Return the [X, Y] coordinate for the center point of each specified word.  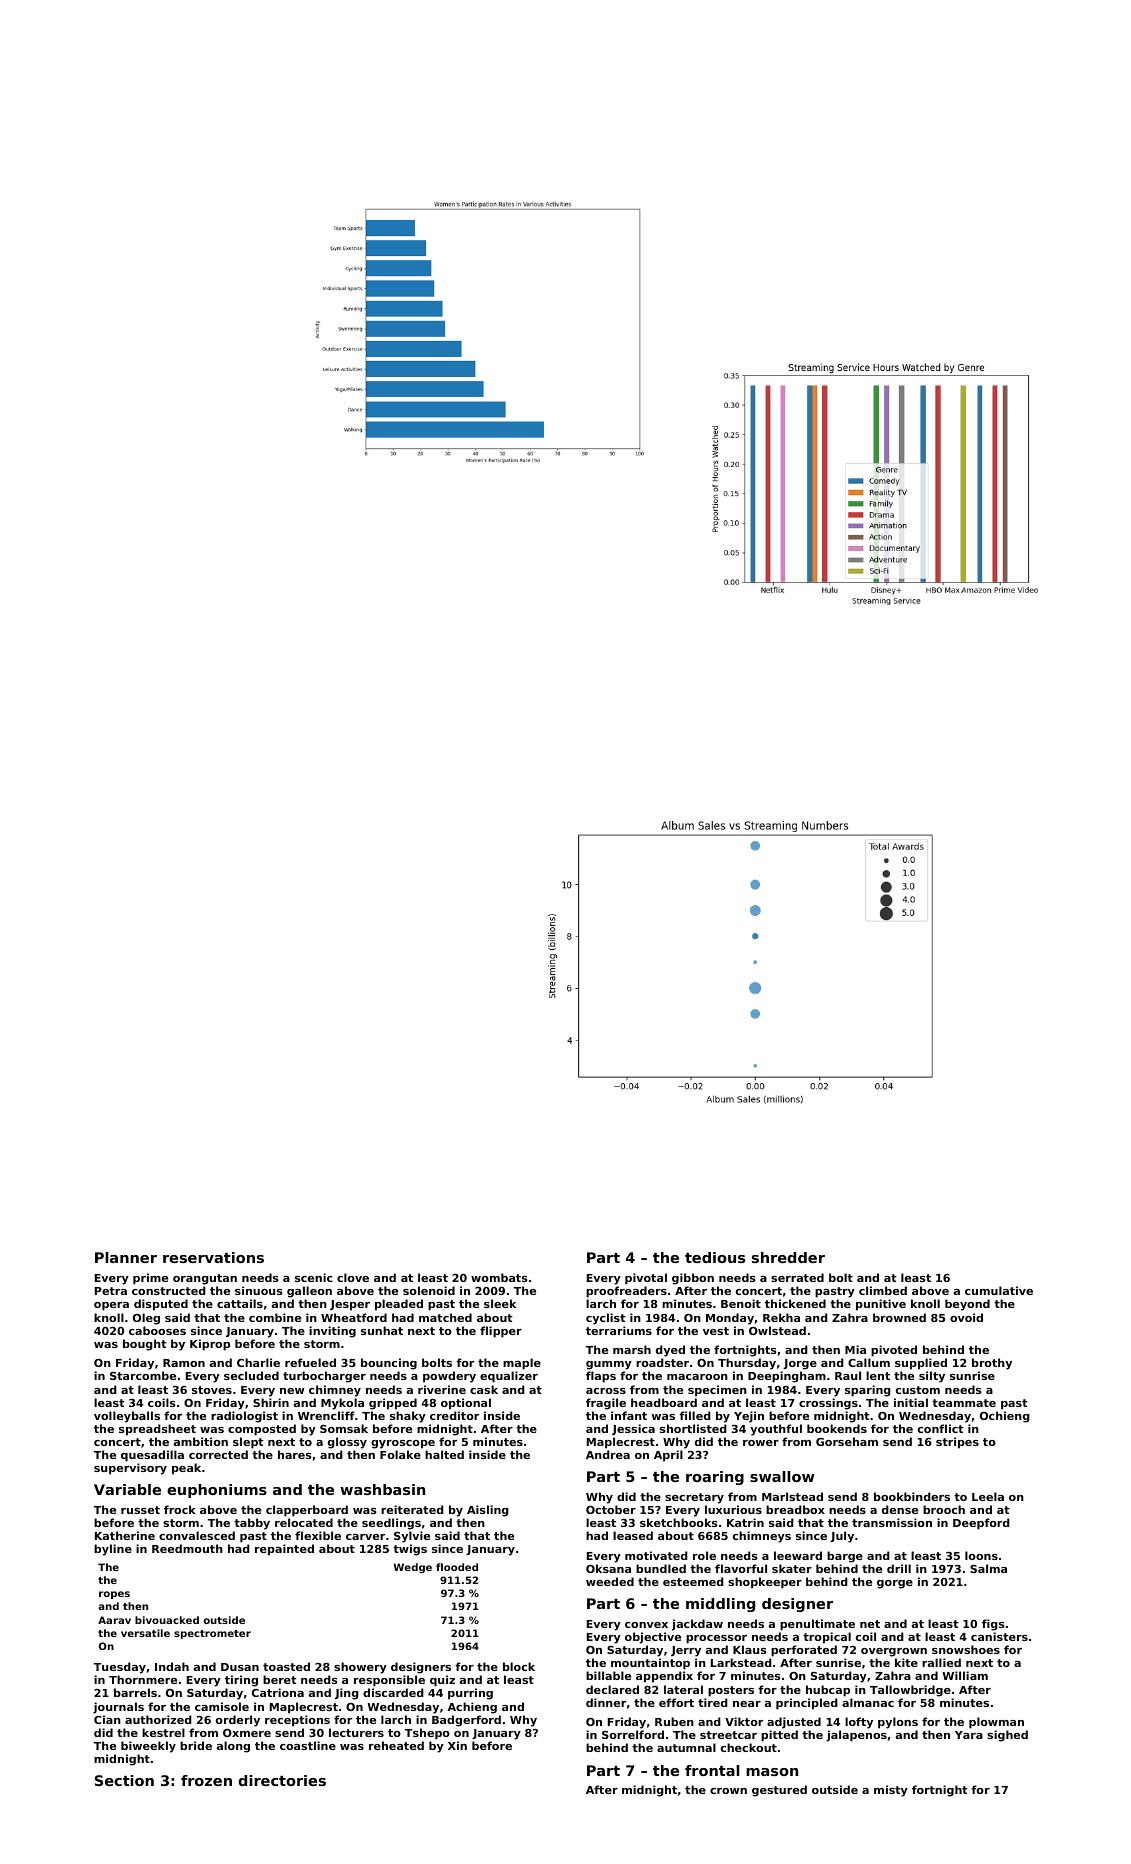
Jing [347, 1694]
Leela [988, 1496]
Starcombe [143, 1375]
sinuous [259, 1290]
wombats [499, 1277]
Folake [400, 1454]
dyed [670, 1351]
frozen [206, 1780]
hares [295, 1454]
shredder [788, 1257]
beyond [967, 1305]
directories [282, 1780]
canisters [999, 1636]
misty [891, 1791]
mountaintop [650, 1664]
